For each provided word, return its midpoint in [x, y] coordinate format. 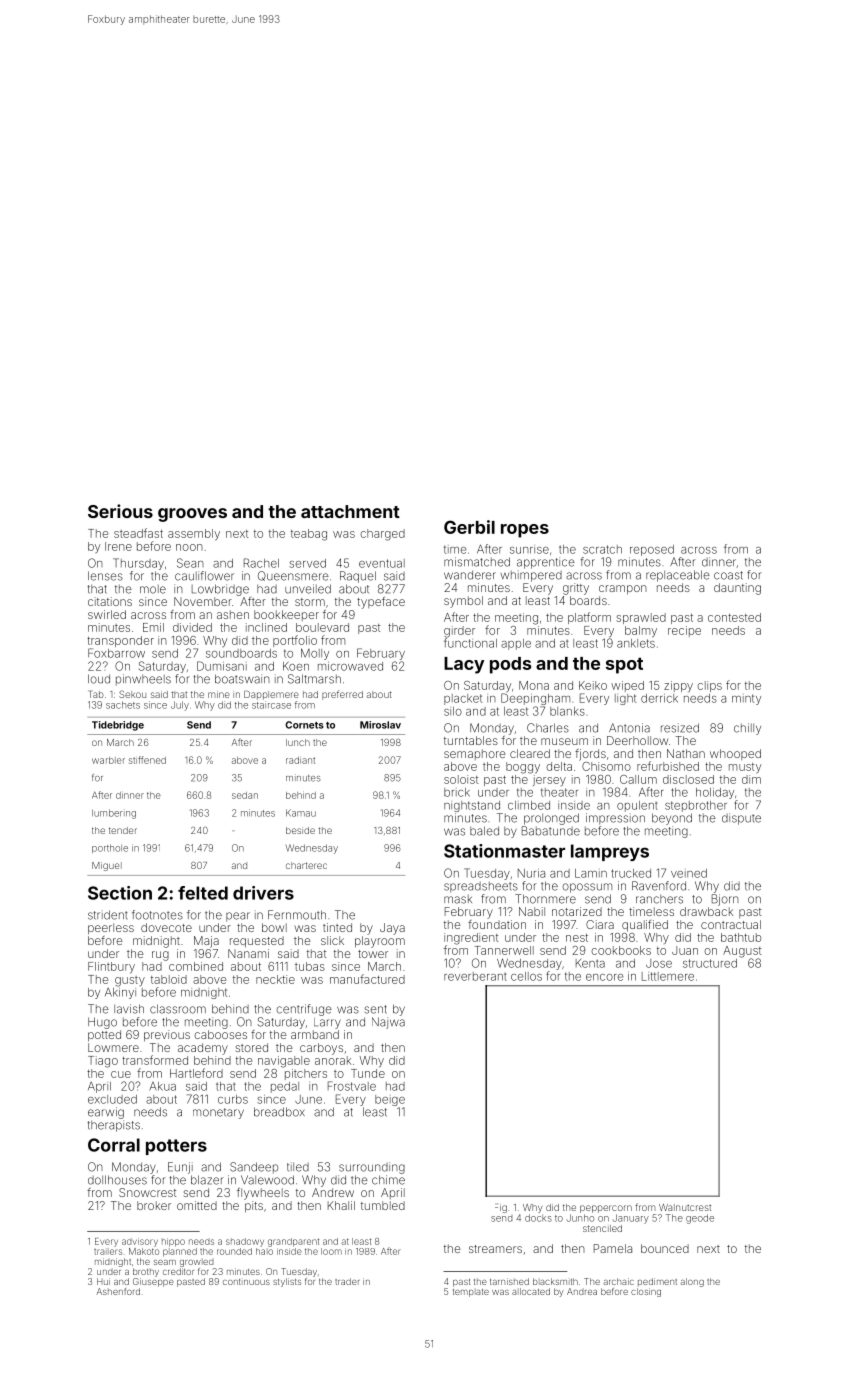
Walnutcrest [685, 1207]
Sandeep [254, 1168]
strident [108, 915]
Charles [548, 728]
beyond [672, 819]
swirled [107, 614]
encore [605, 977]
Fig [501, 1208]
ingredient [471, 939]
